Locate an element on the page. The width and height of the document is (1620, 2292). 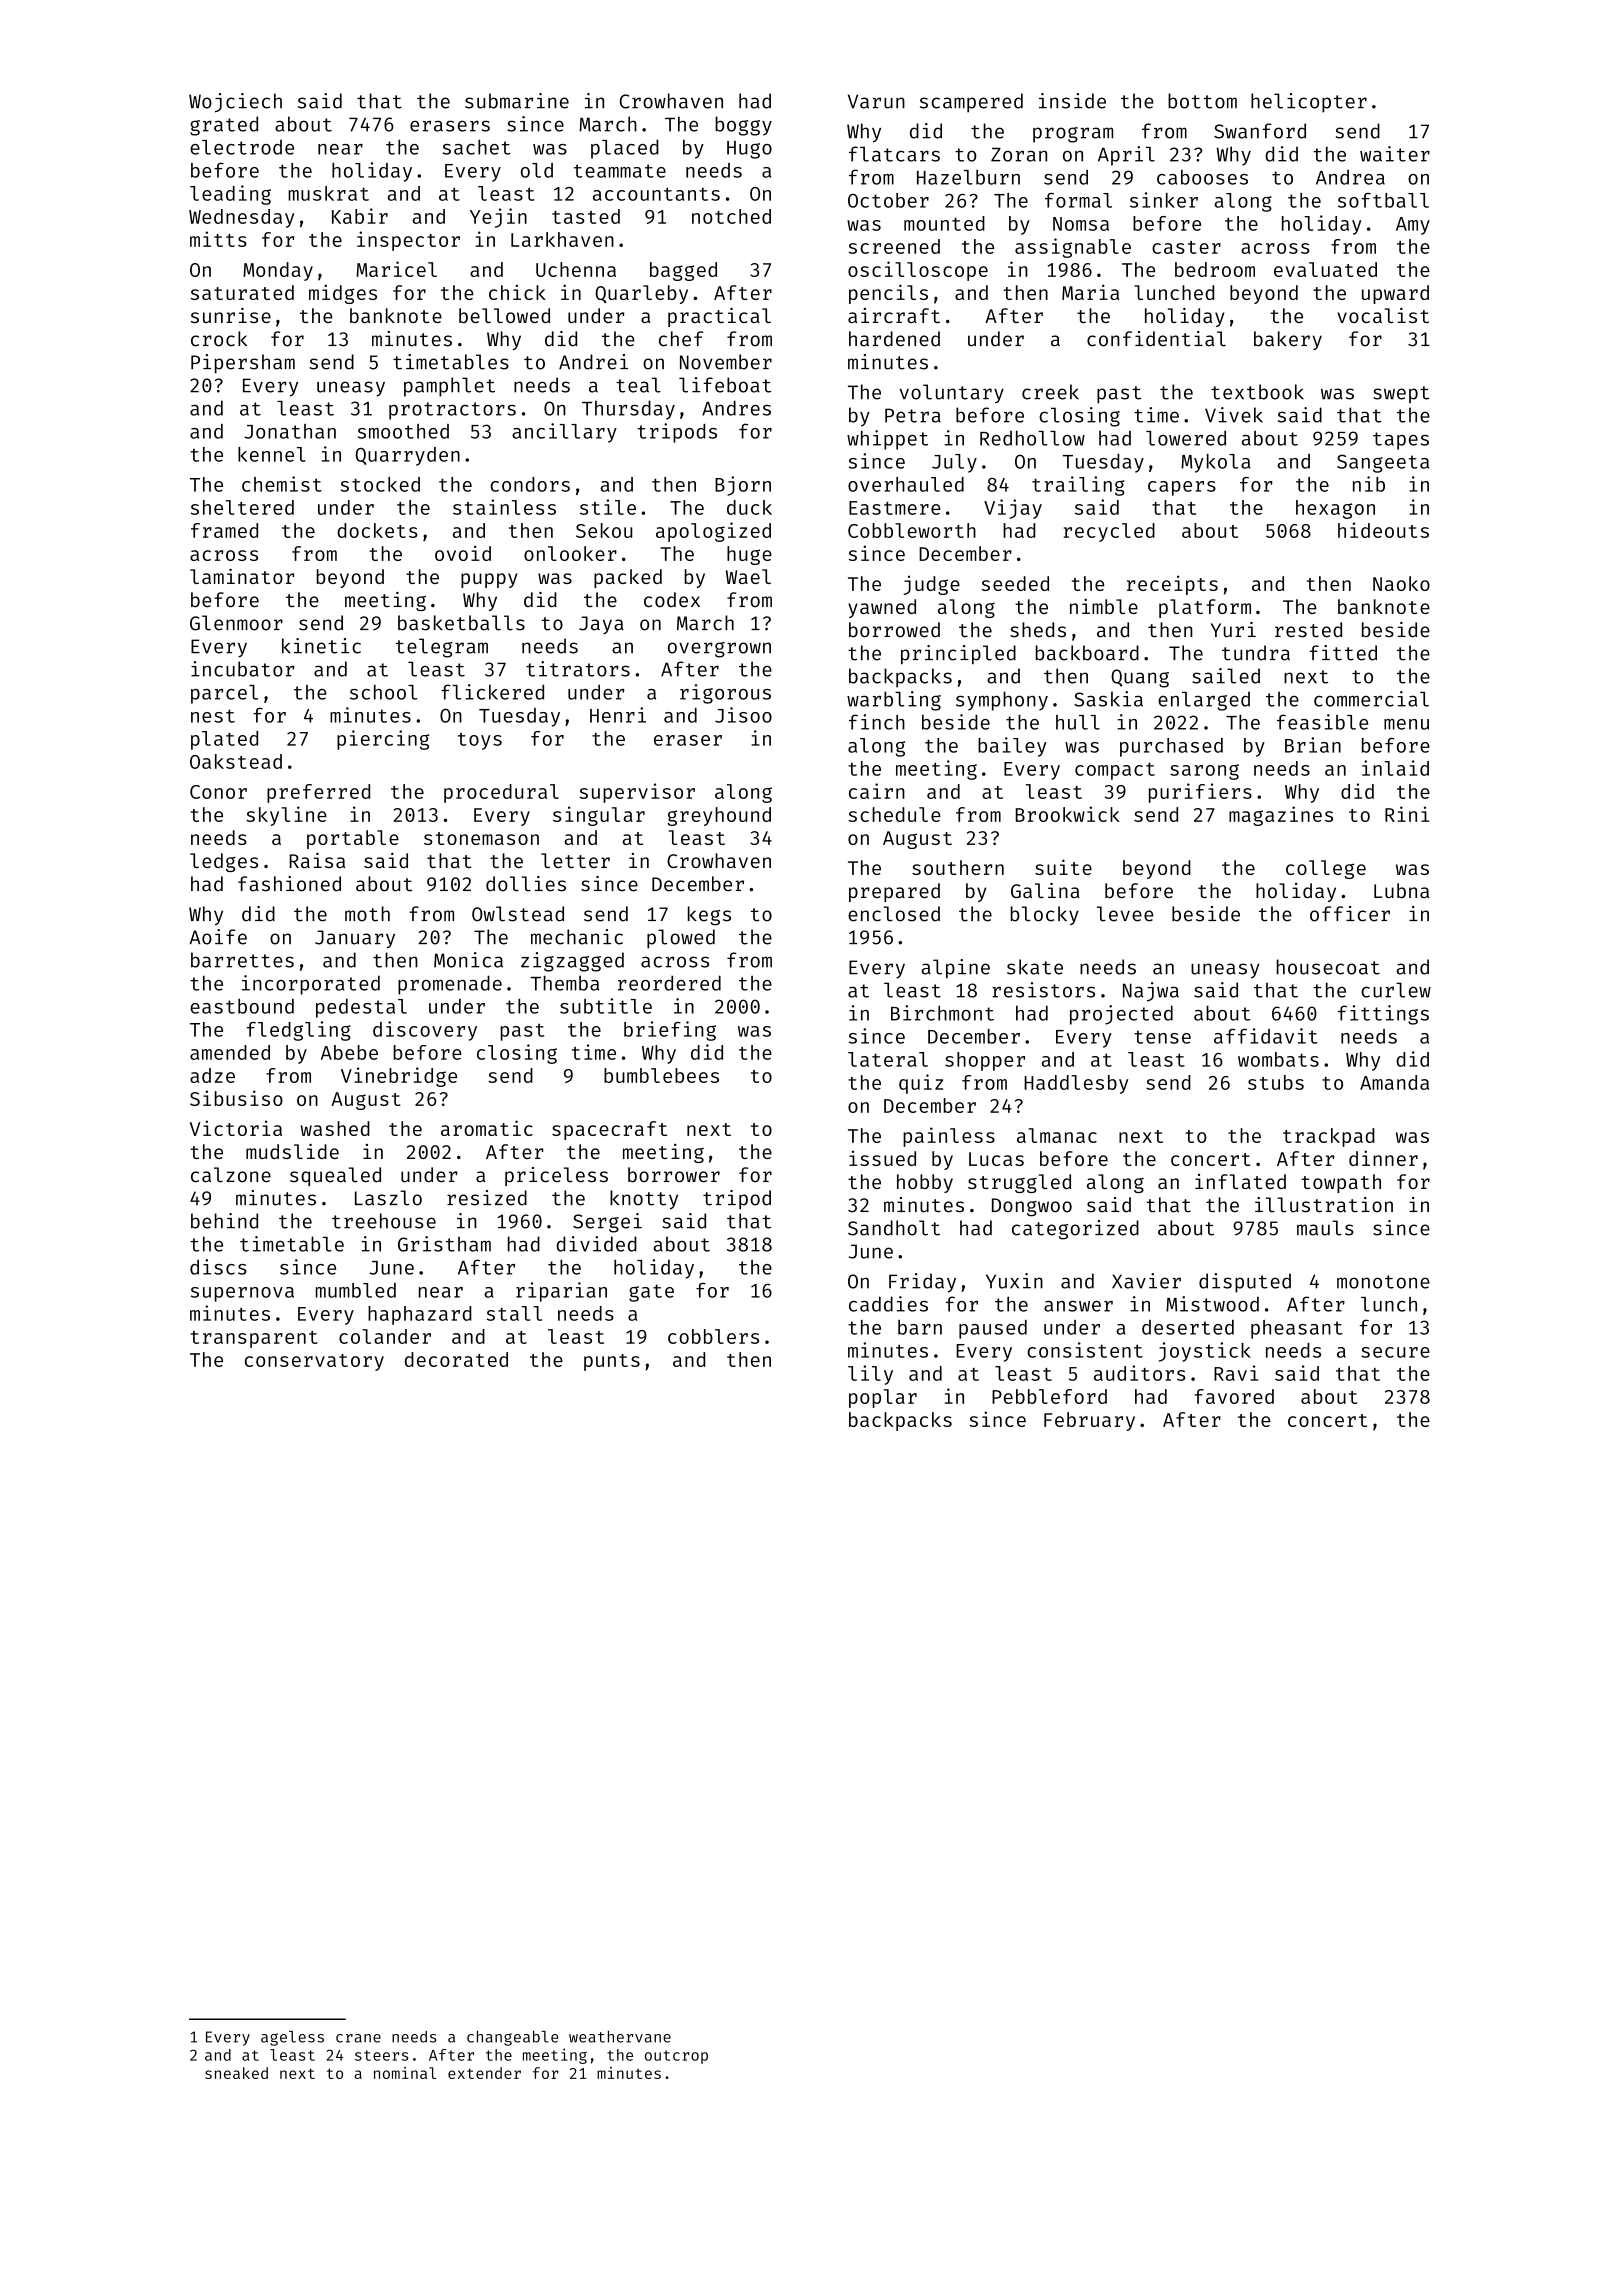
enclosed is located at coordinates (894, 914).
